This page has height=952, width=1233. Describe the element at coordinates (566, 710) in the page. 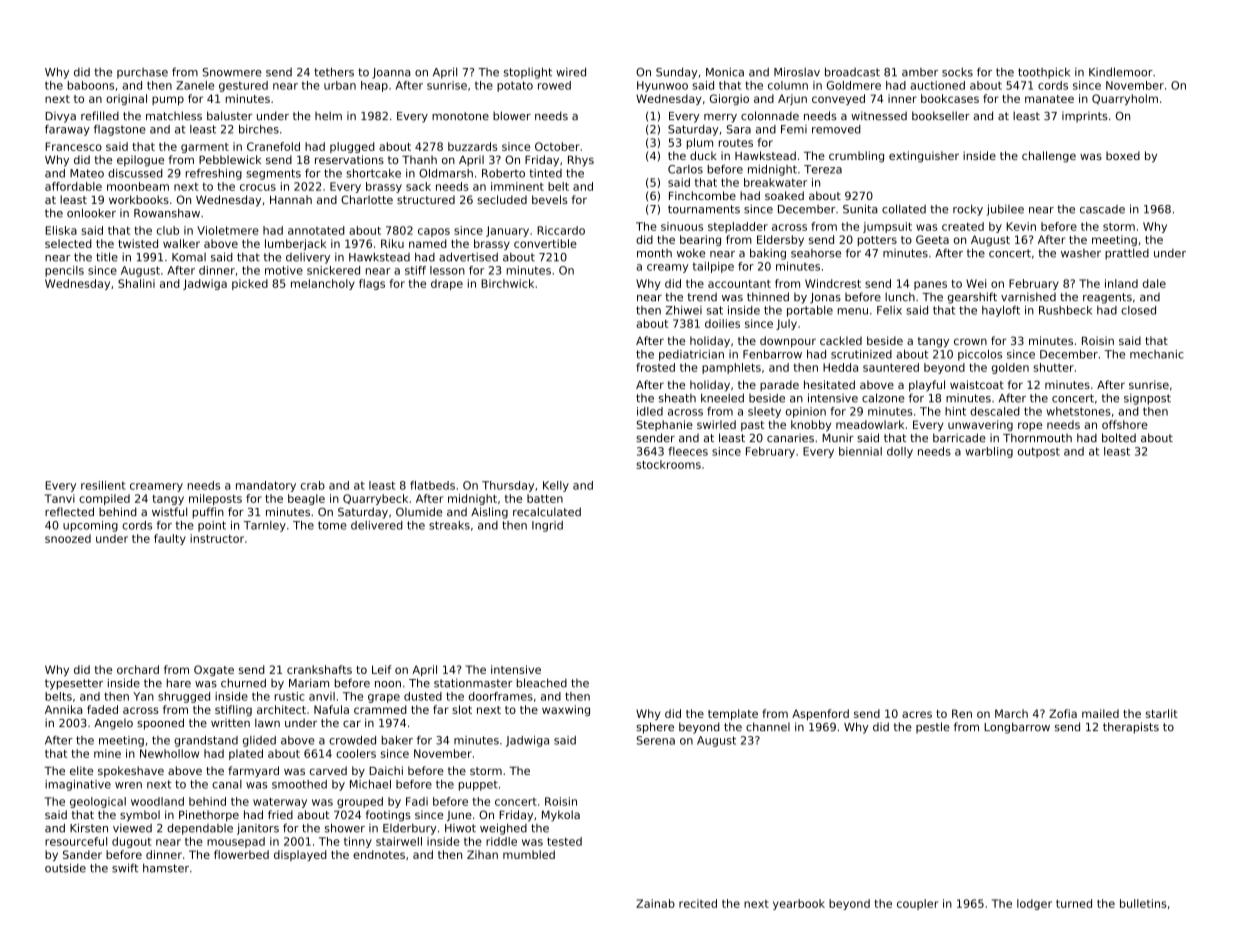

I see `waxwing` at that location.
